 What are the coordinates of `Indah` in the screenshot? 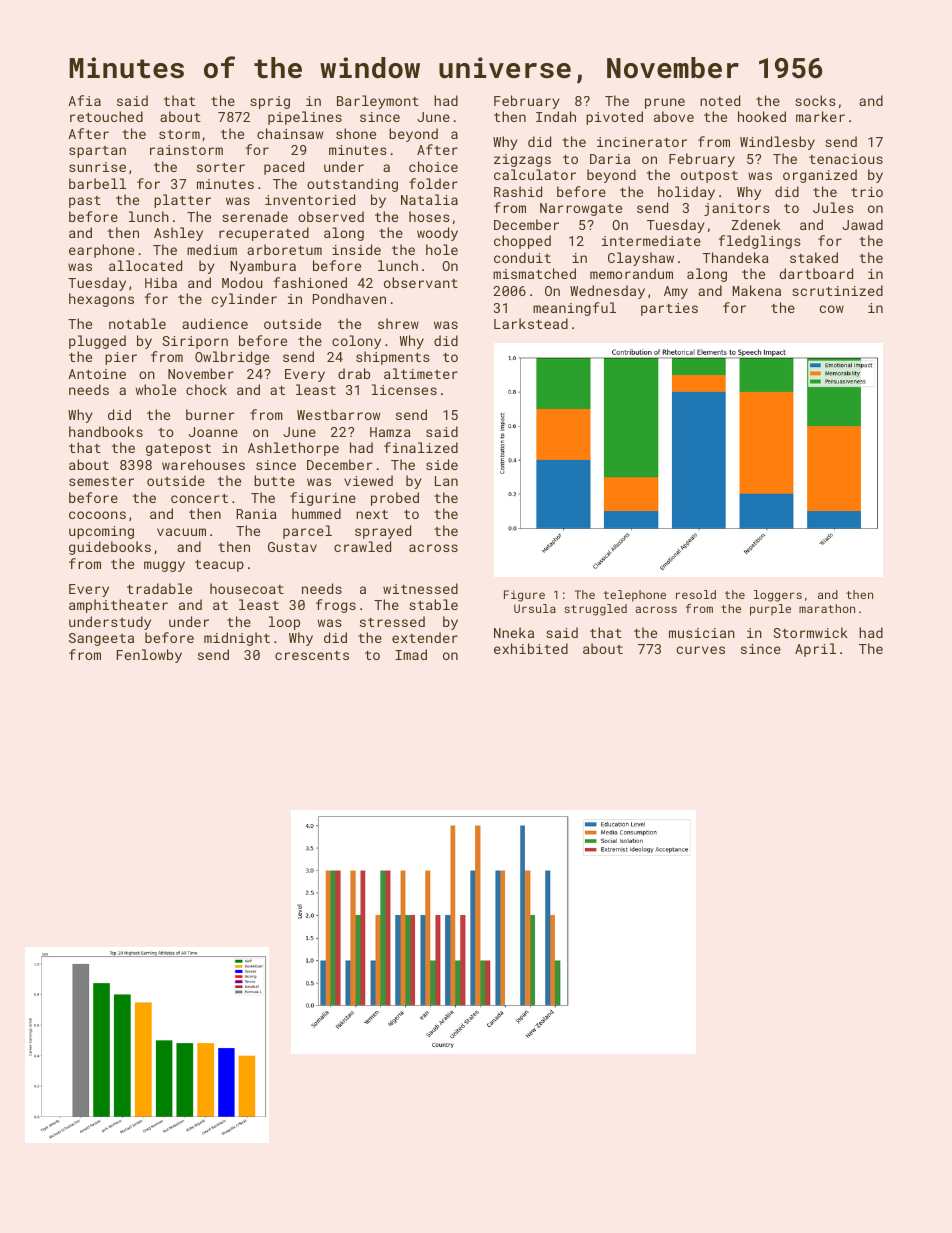 It's located at (556, 116).
